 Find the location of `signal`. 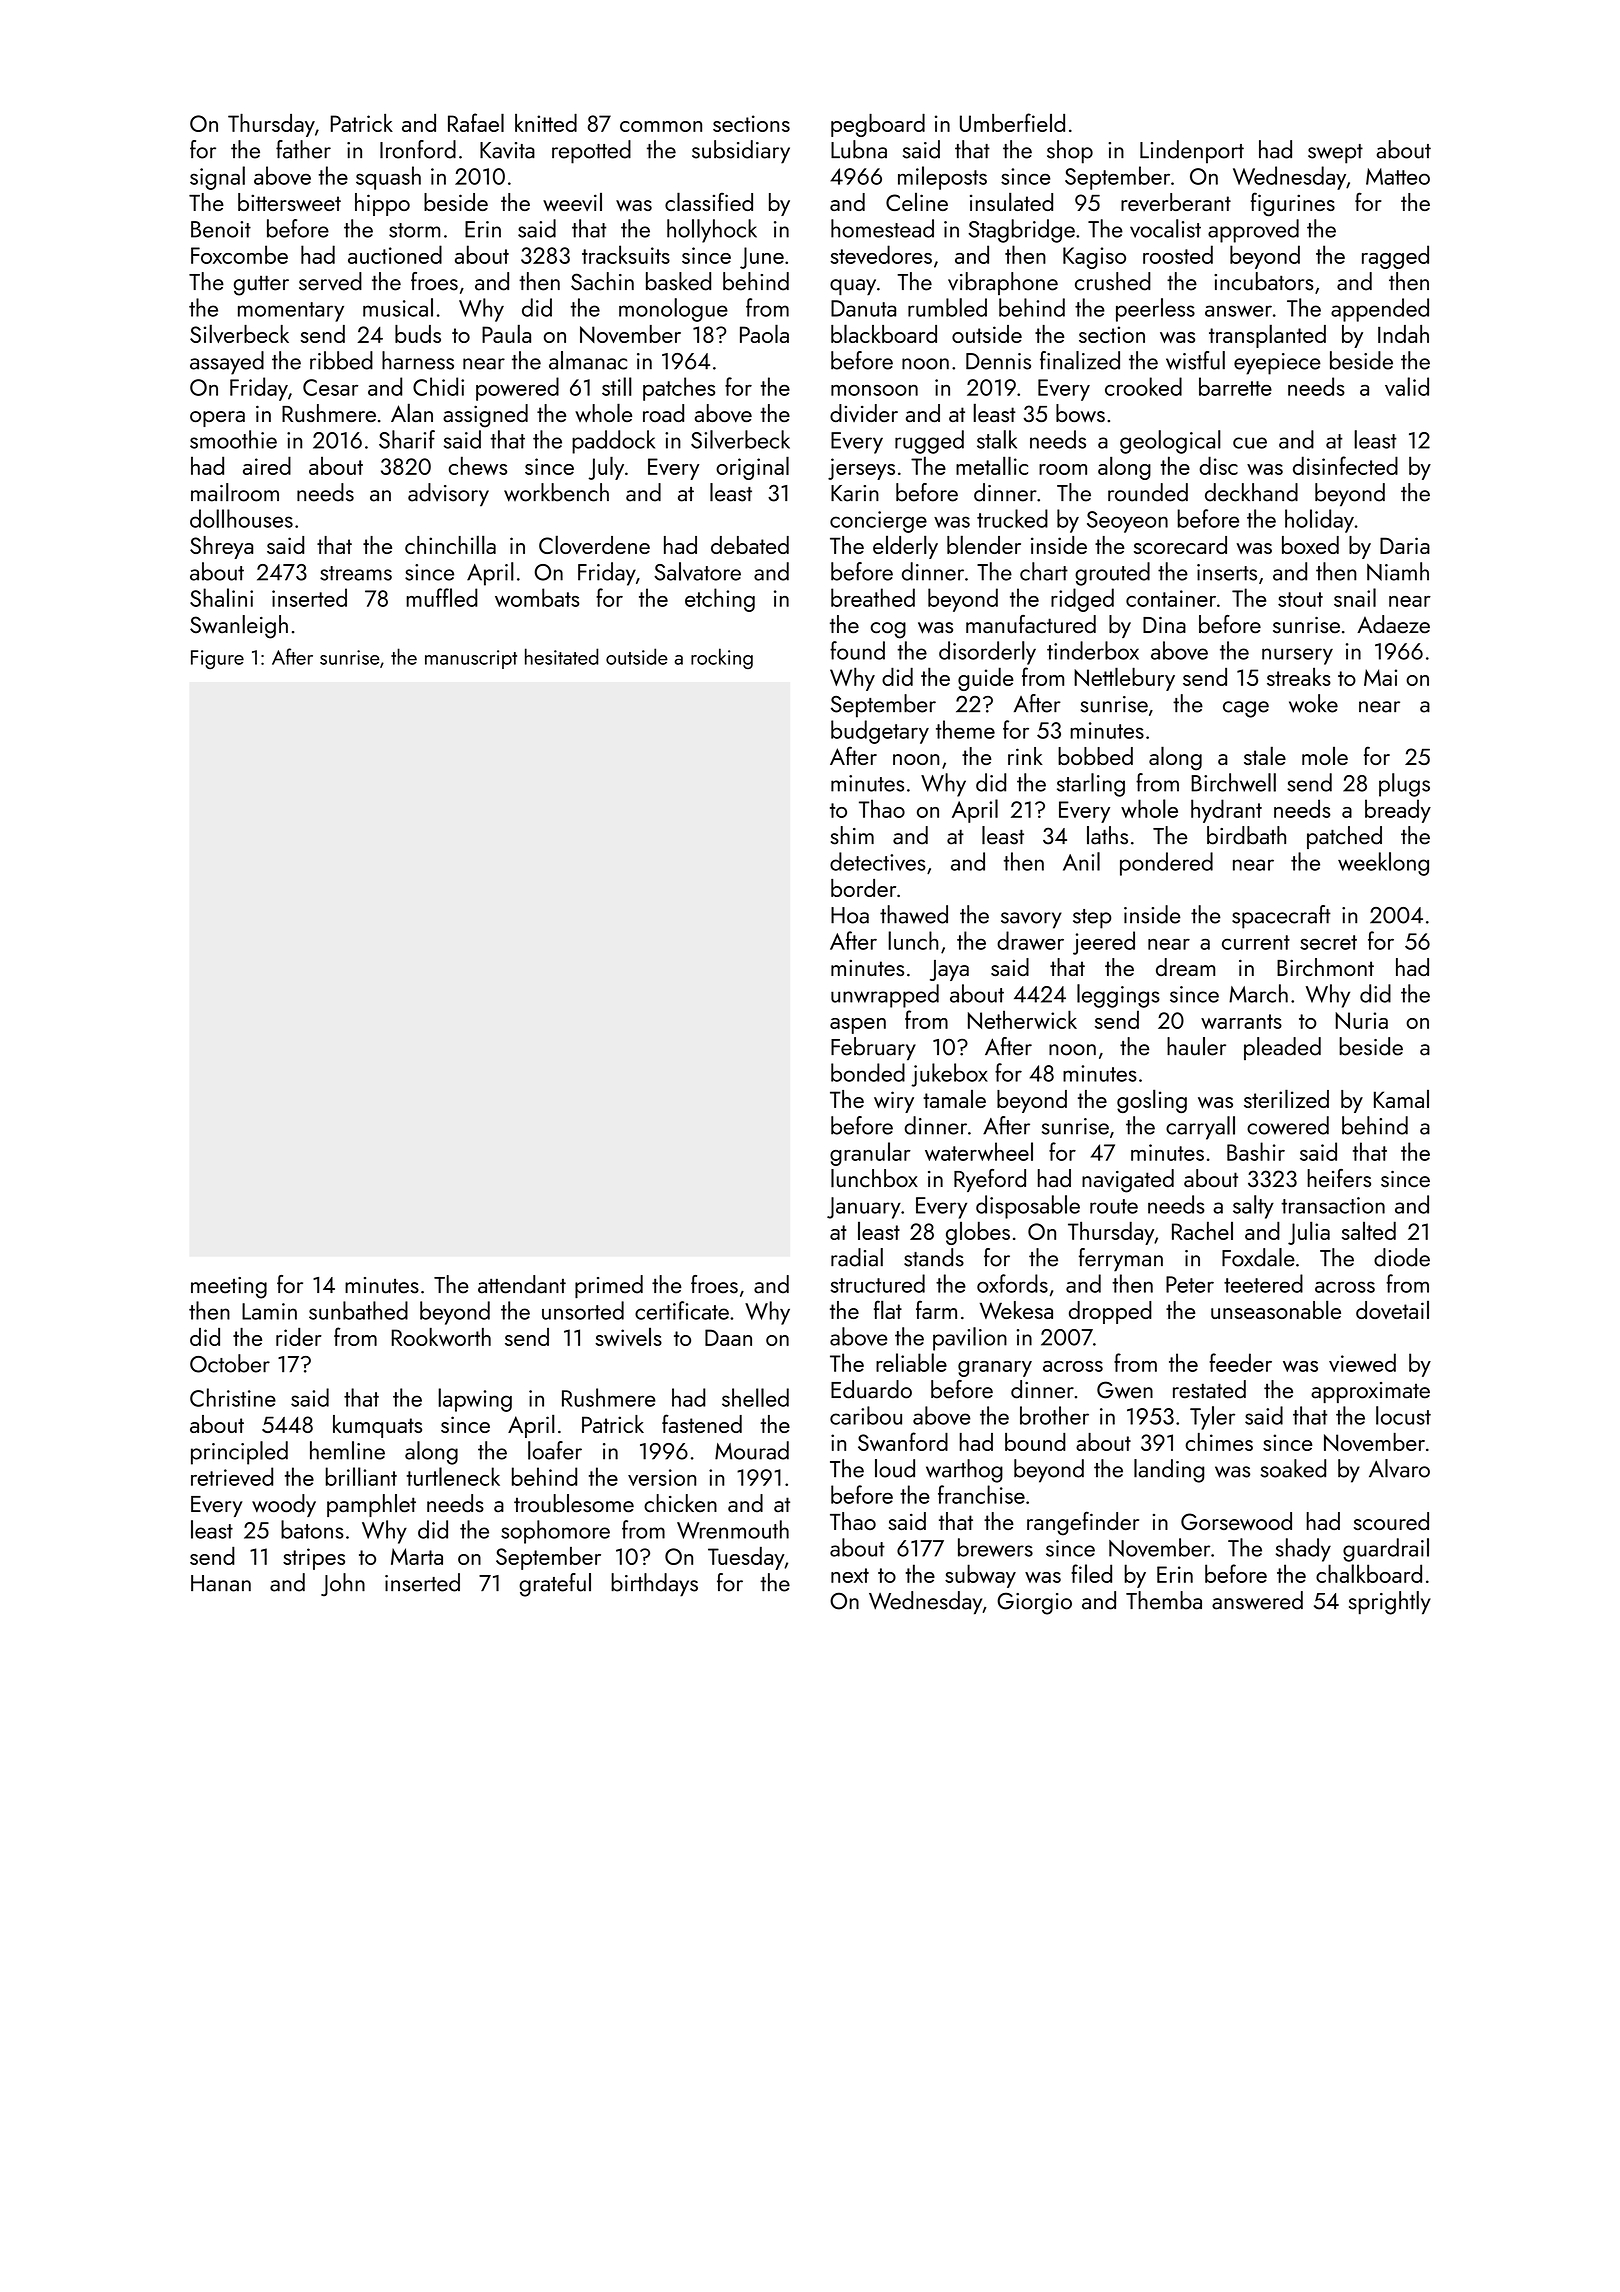

signal is located at coordinates (217, 178).
